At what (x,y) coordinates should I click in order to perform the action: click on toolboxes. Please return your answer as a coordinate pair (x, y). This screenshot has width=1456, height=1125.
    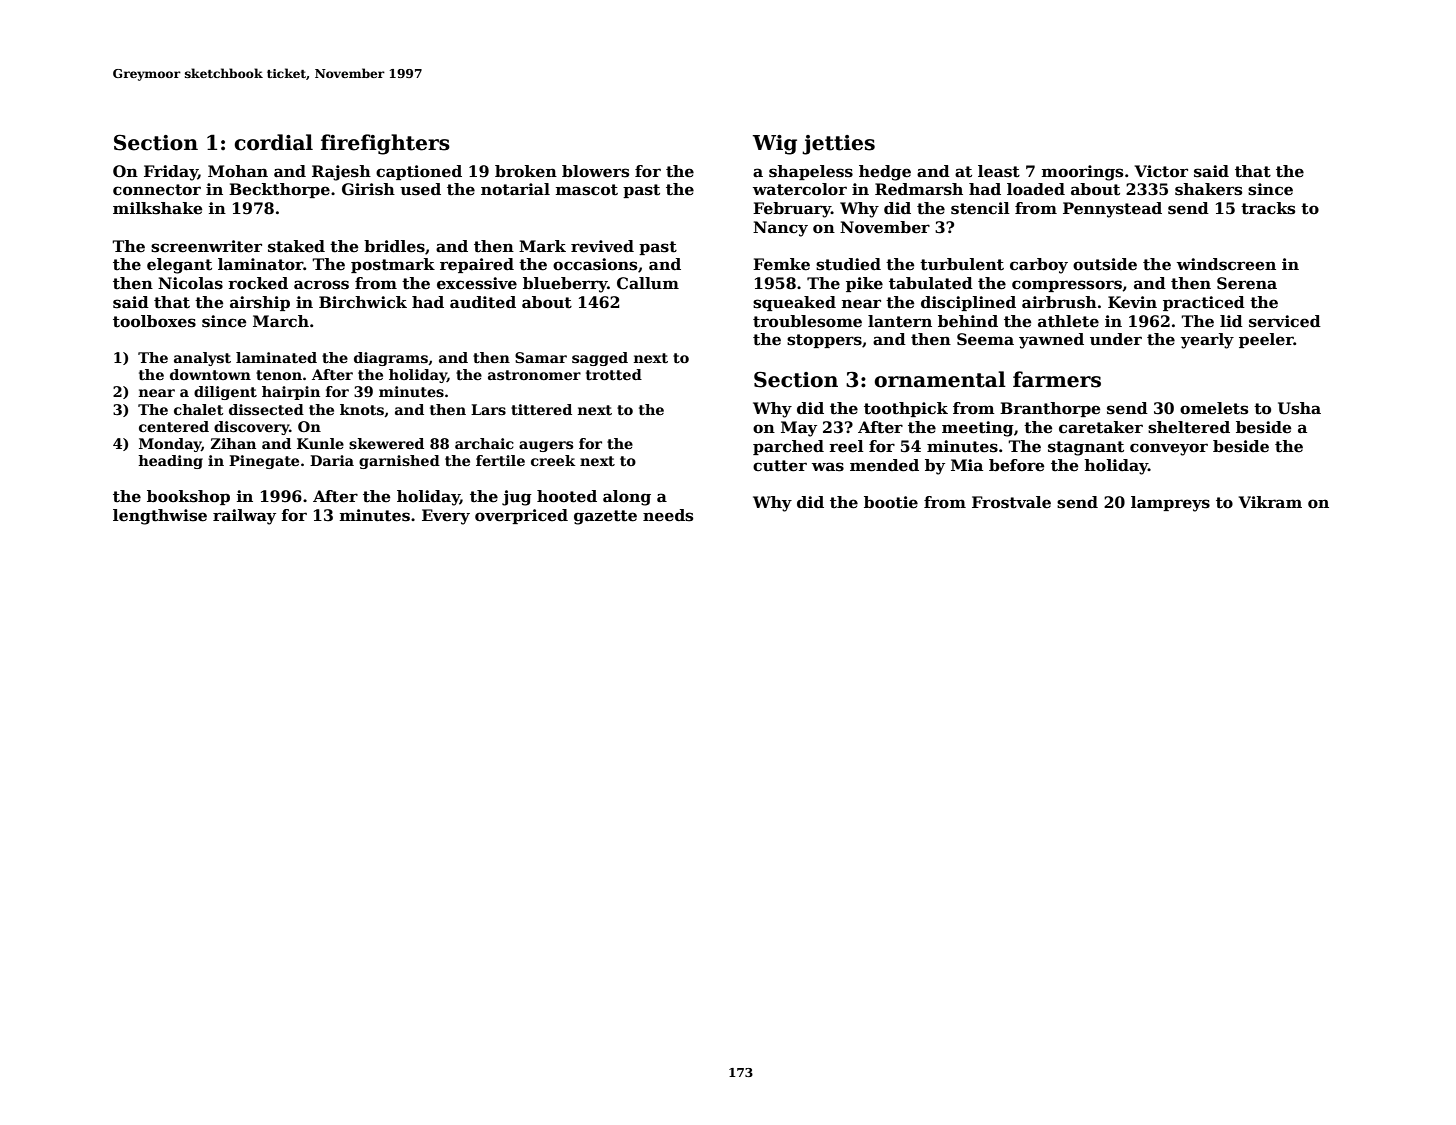
    Looking at the image, I should click on (154, 321).
